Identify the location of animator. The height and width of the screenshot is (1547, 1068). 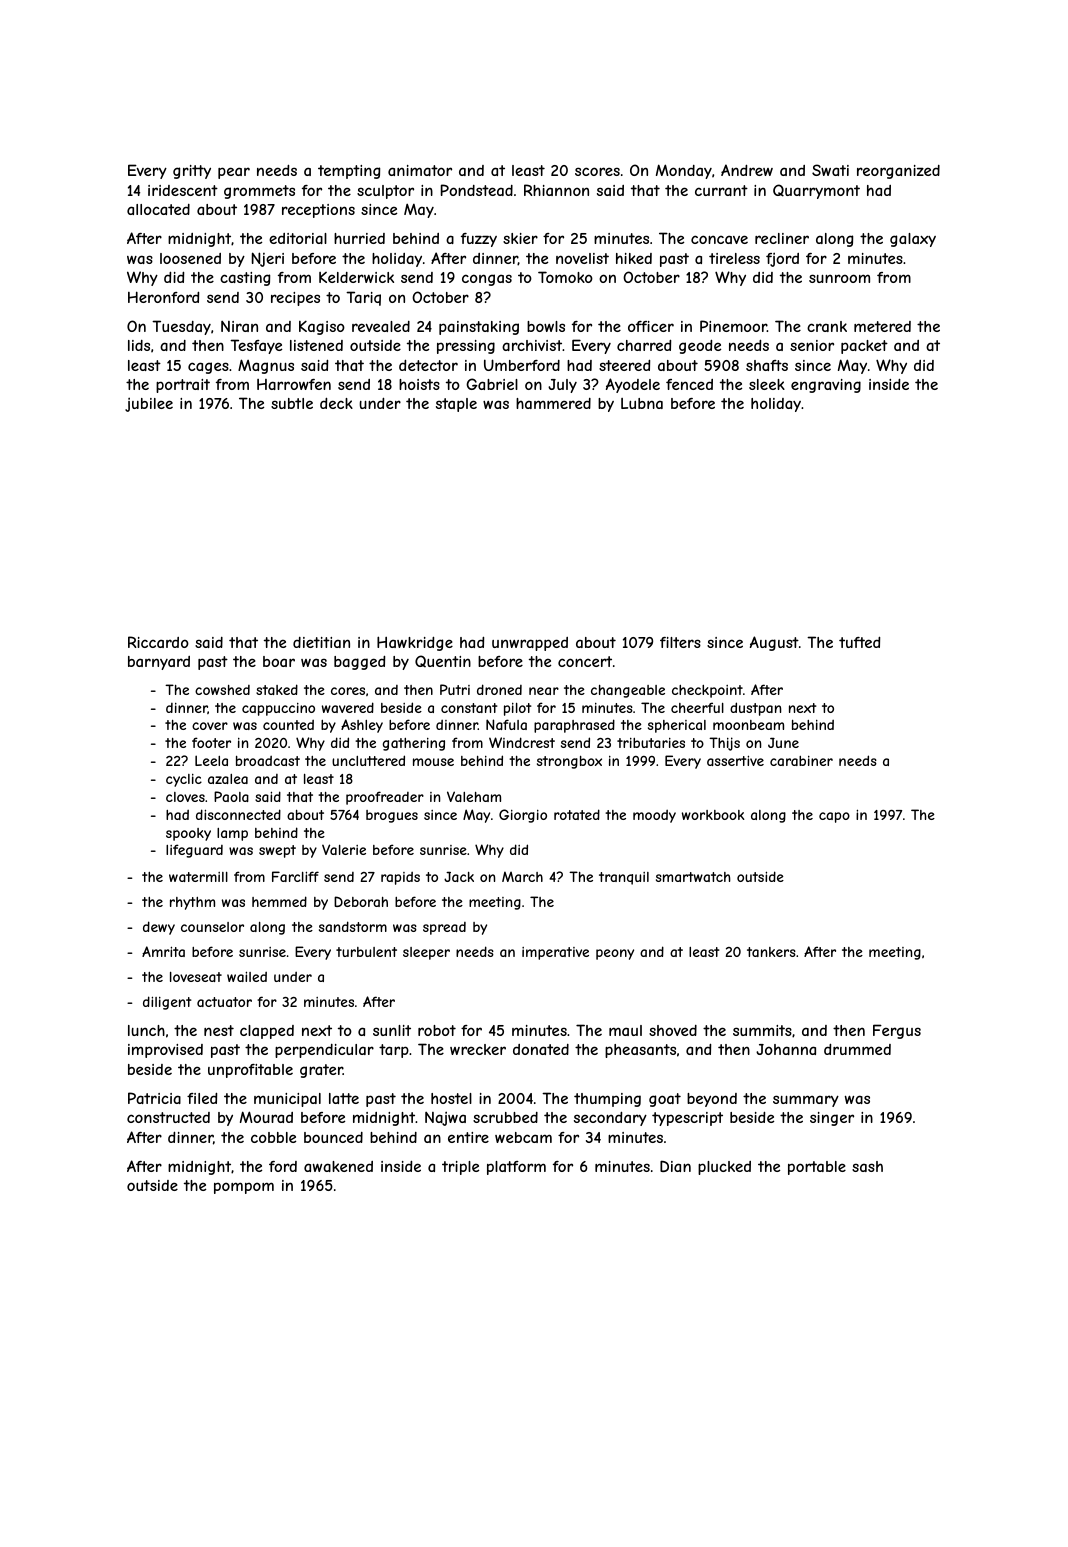
(420, 170).
